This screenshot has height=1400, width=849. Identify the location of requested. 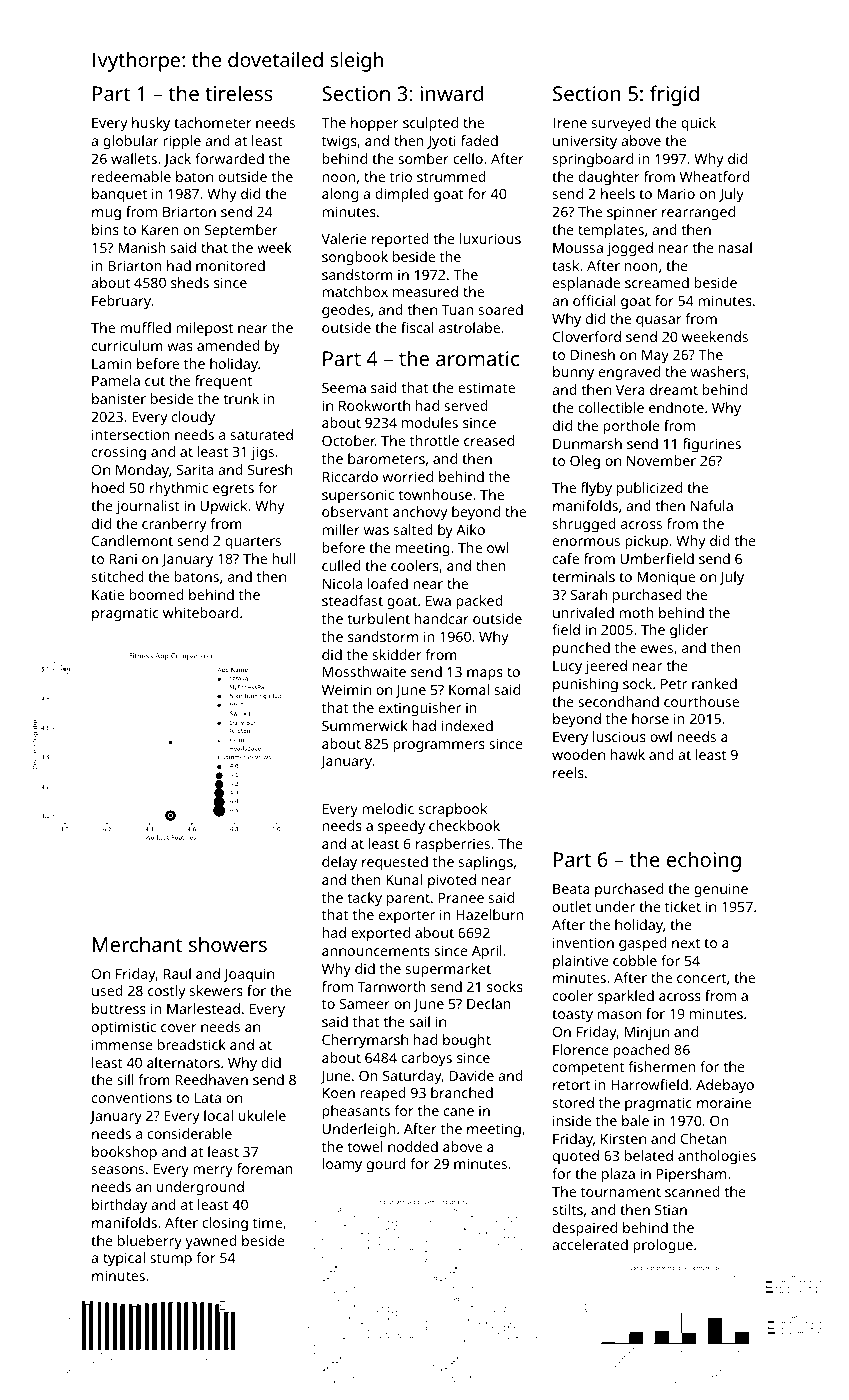
(395, 863).
